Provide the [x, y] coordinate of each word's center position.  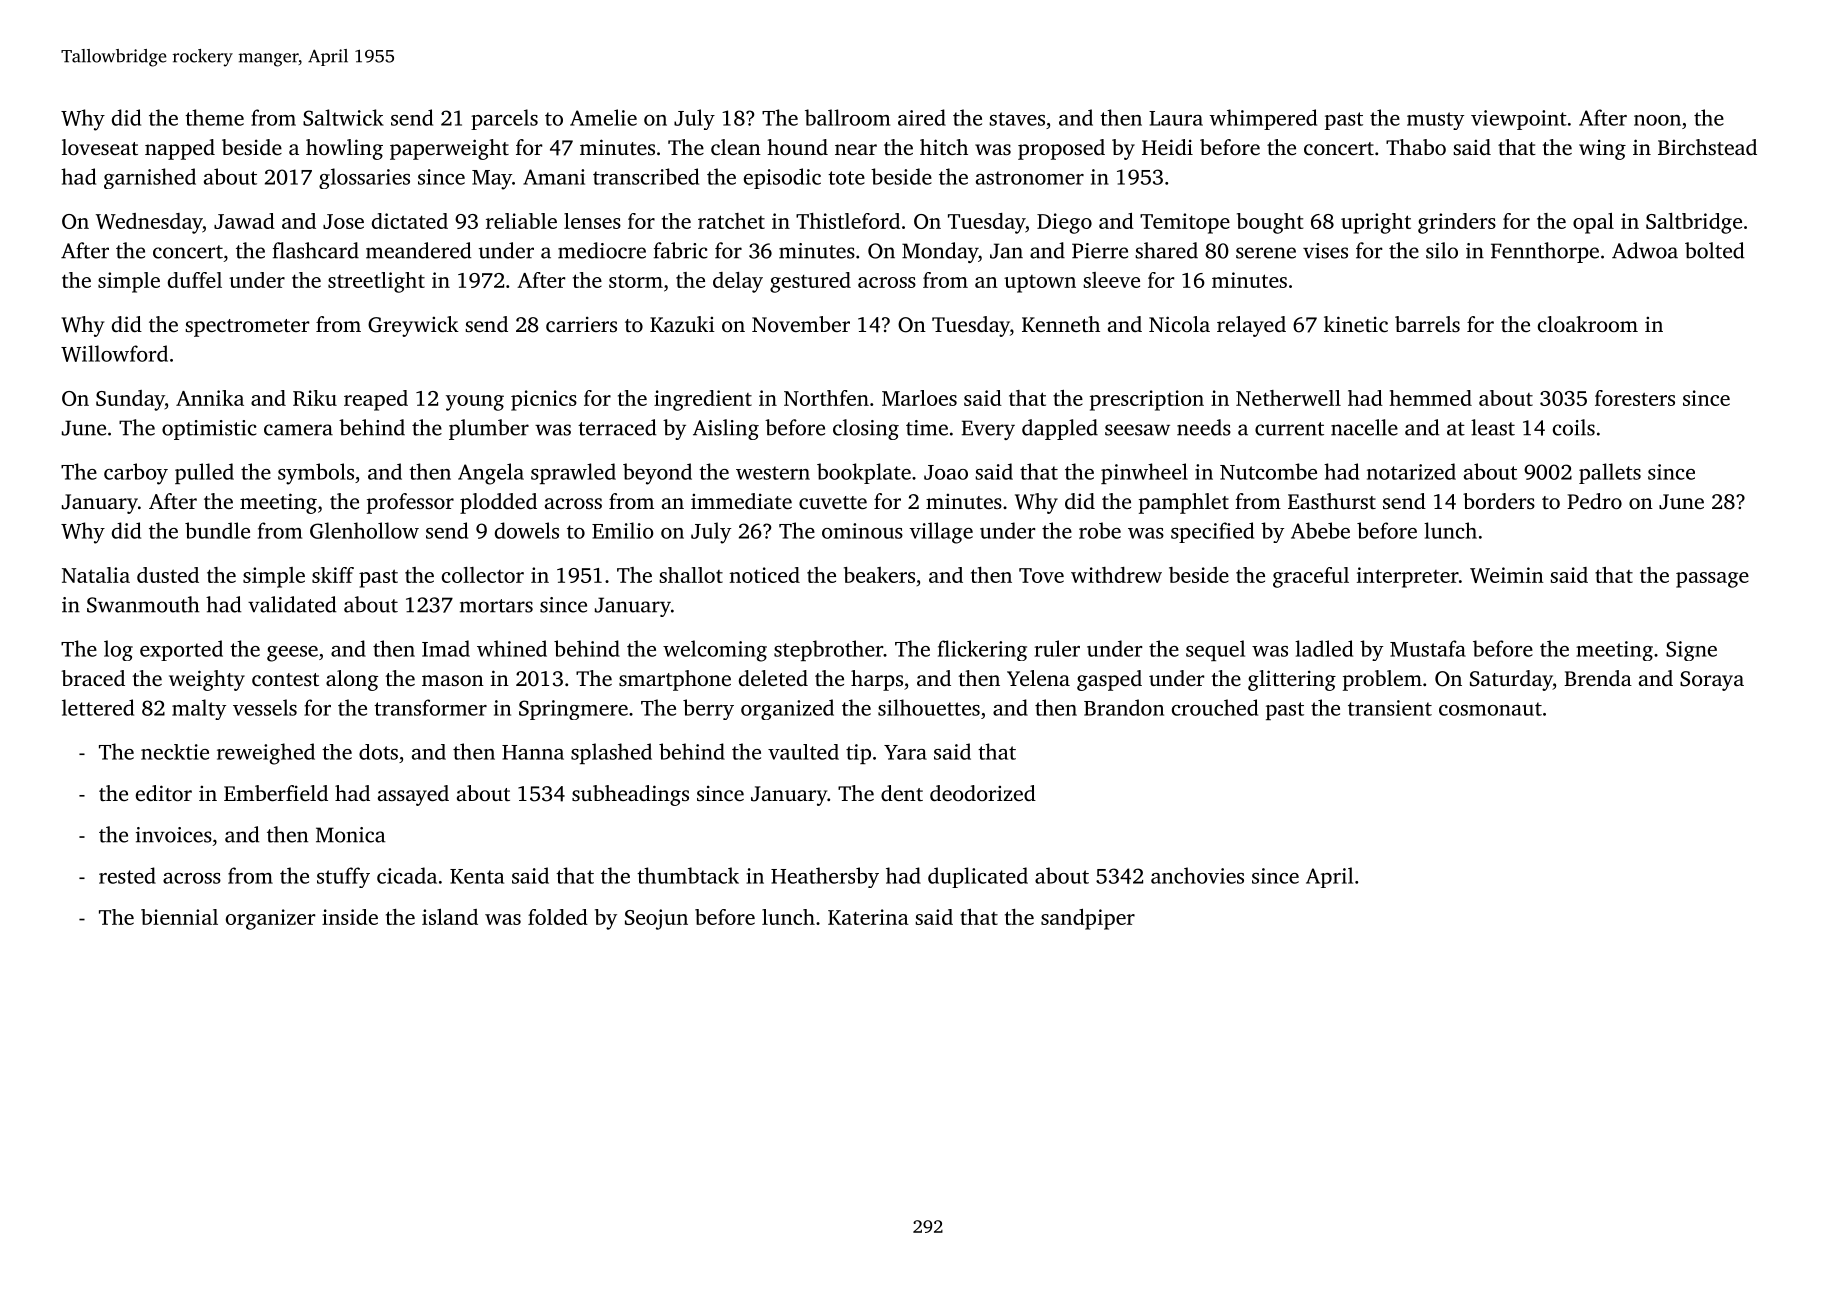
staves [1017, 119]
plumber [489, 429]
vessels [265, 707]
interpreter [1408, 577]
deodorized [983, 793]
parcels [504, 119]
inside [350, 917]
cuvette [833, 502]
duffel [195, 280]
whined [512, 648]
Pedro [1594, 501]
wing [1602, 149]
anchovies [1197, 875]
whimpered [1263, 119]
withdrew [1116, 575]
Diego [1064, 223]
